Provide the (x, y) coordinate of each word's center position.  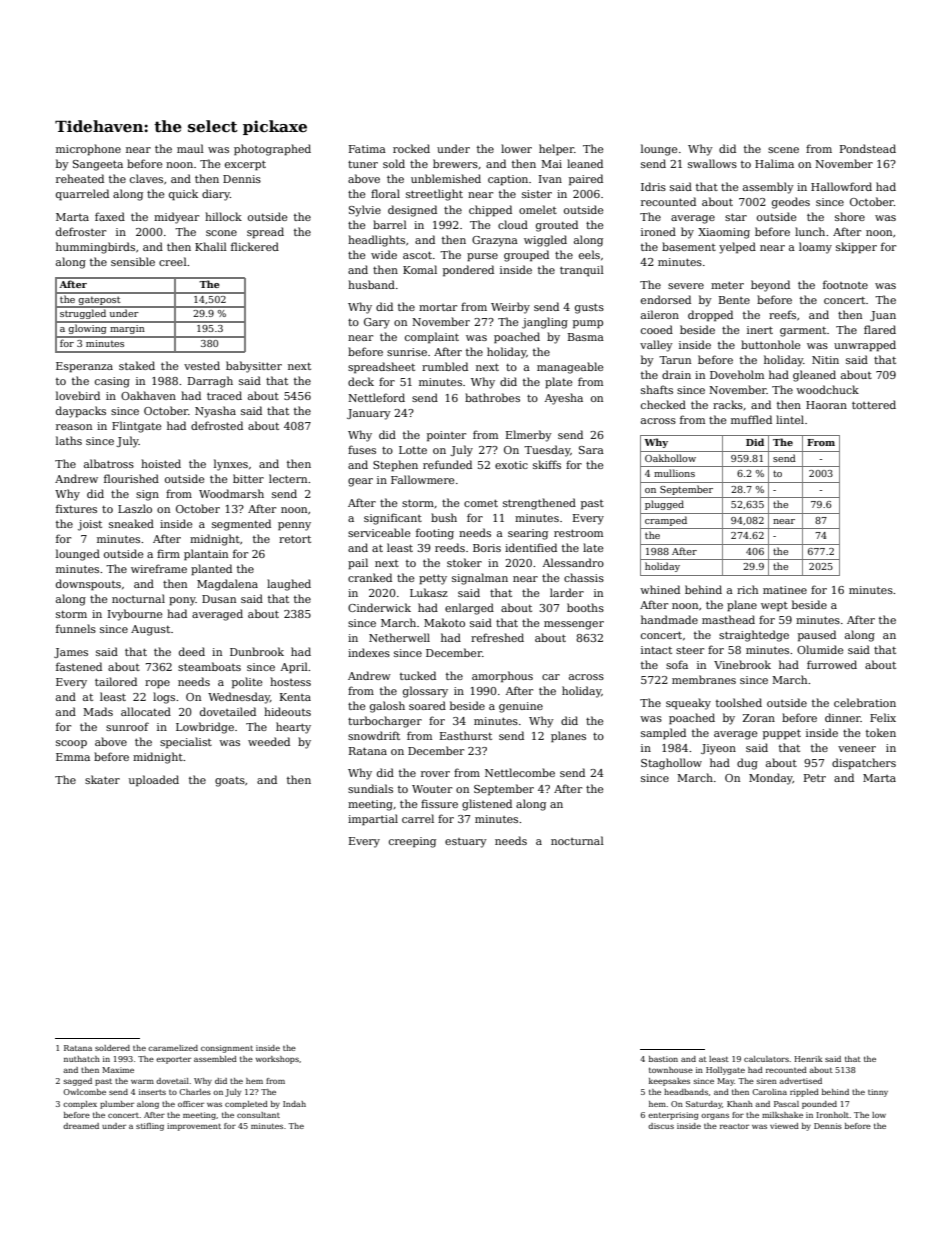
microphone (88, 150)
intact (656, 650)
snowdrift (374, 735)
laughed (289, 585)
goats (230, 781)
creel (173, 261)
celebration (865, 702)
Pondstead (868, 148)
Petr (815, 778)
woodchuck (827, 389)
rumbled (445, 366)
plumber (117, 1105)
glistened (487, 805)
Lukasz (429, 592)
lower (516, 148)
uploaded (154, 781)
